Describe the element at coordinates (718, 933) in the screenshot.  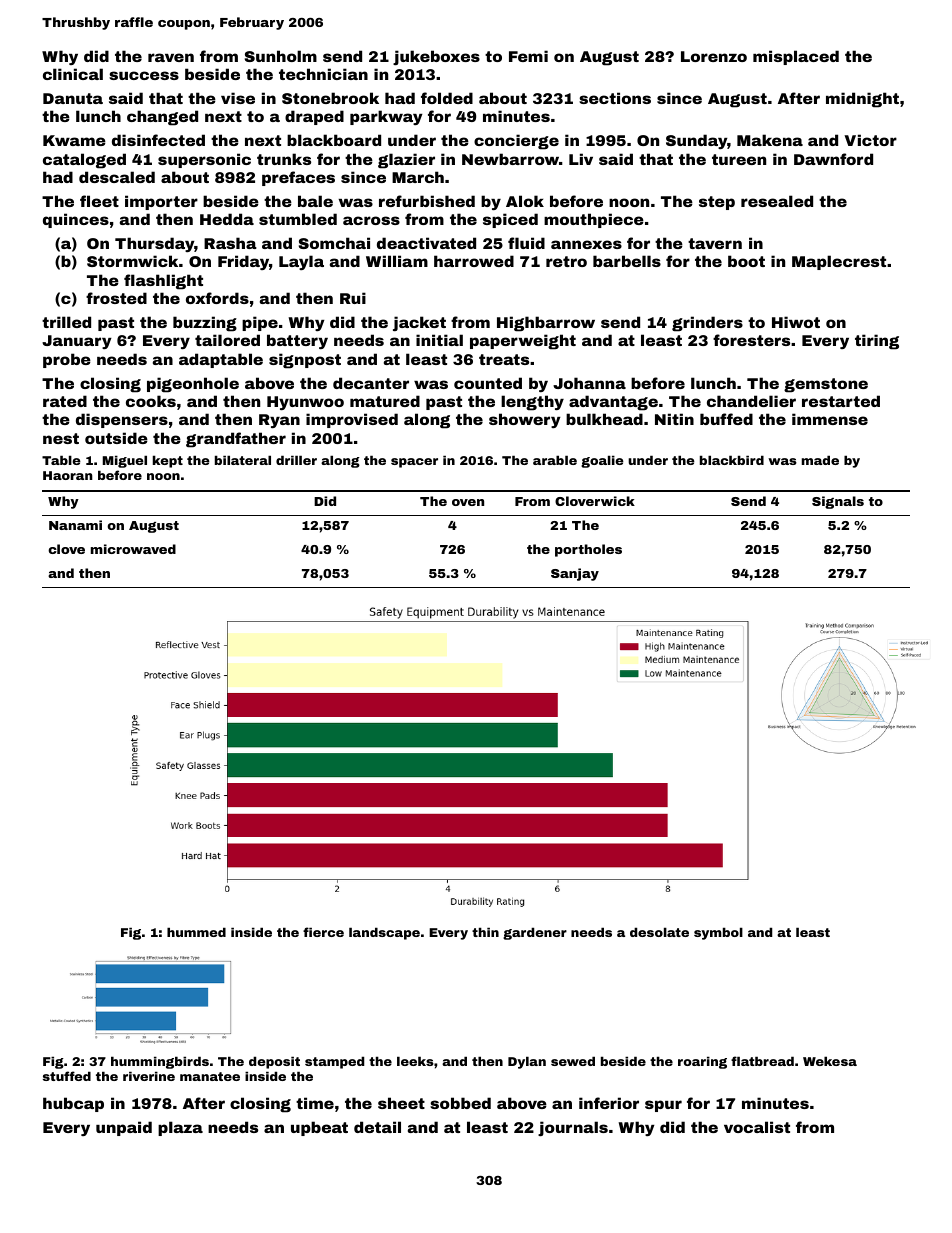
I see `symbol` at that location.
